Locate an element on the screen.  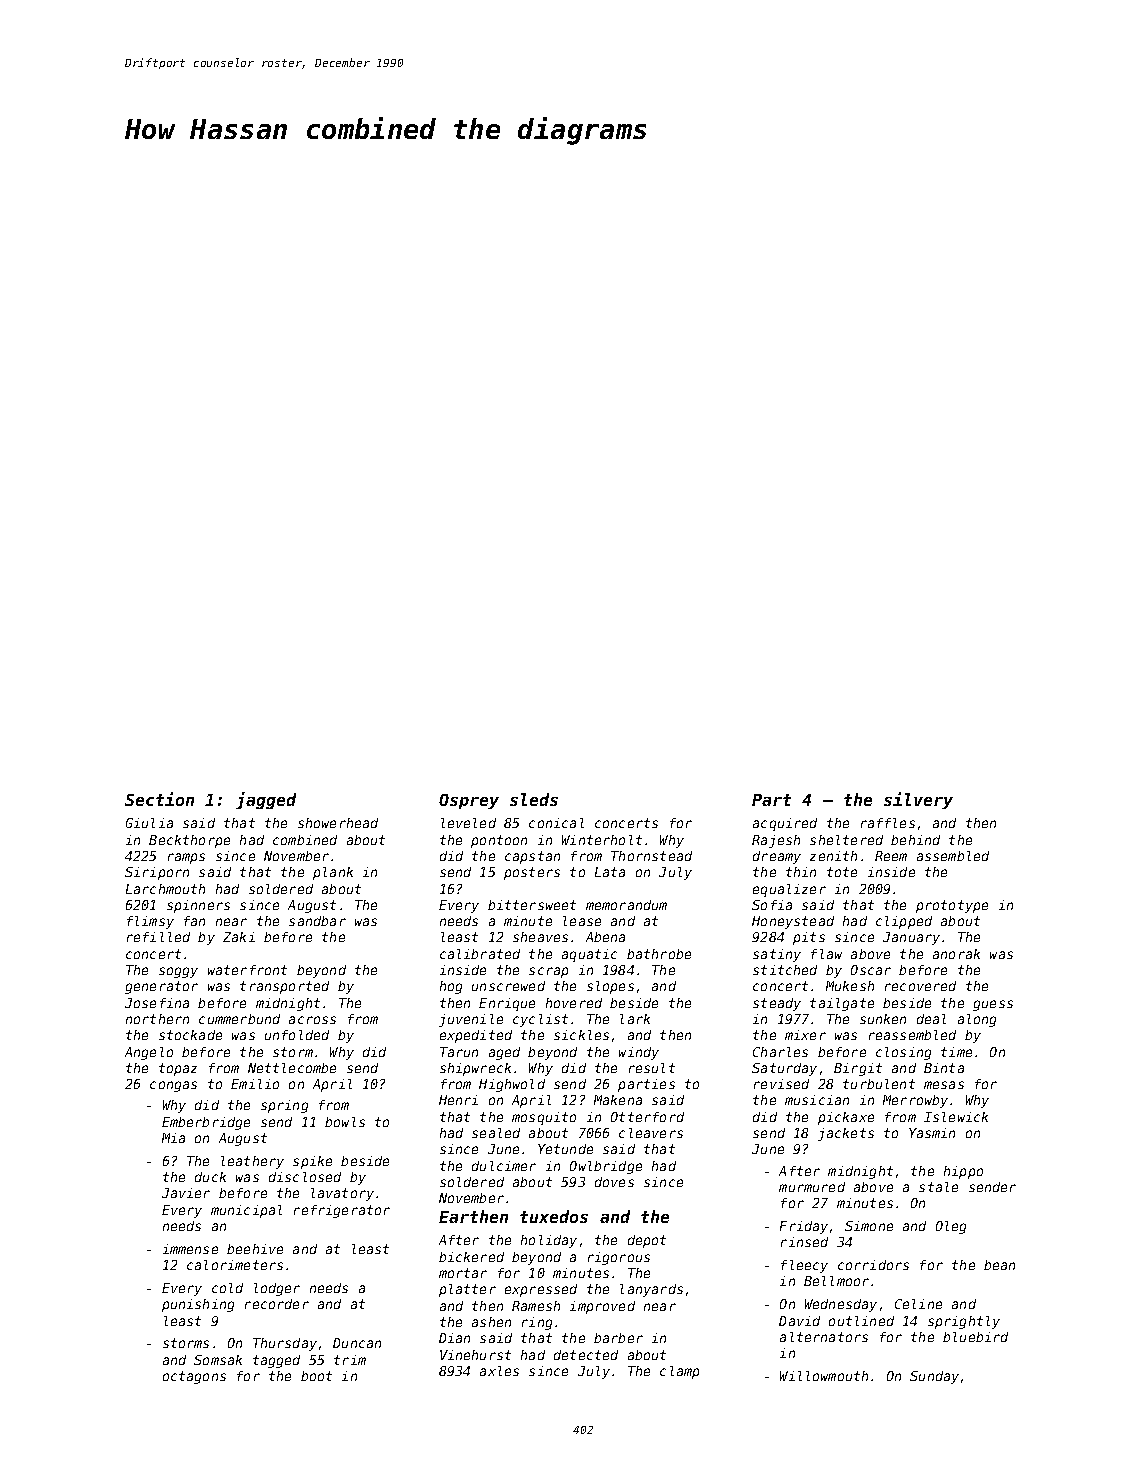
result is located at coordinates (652, 1068).
